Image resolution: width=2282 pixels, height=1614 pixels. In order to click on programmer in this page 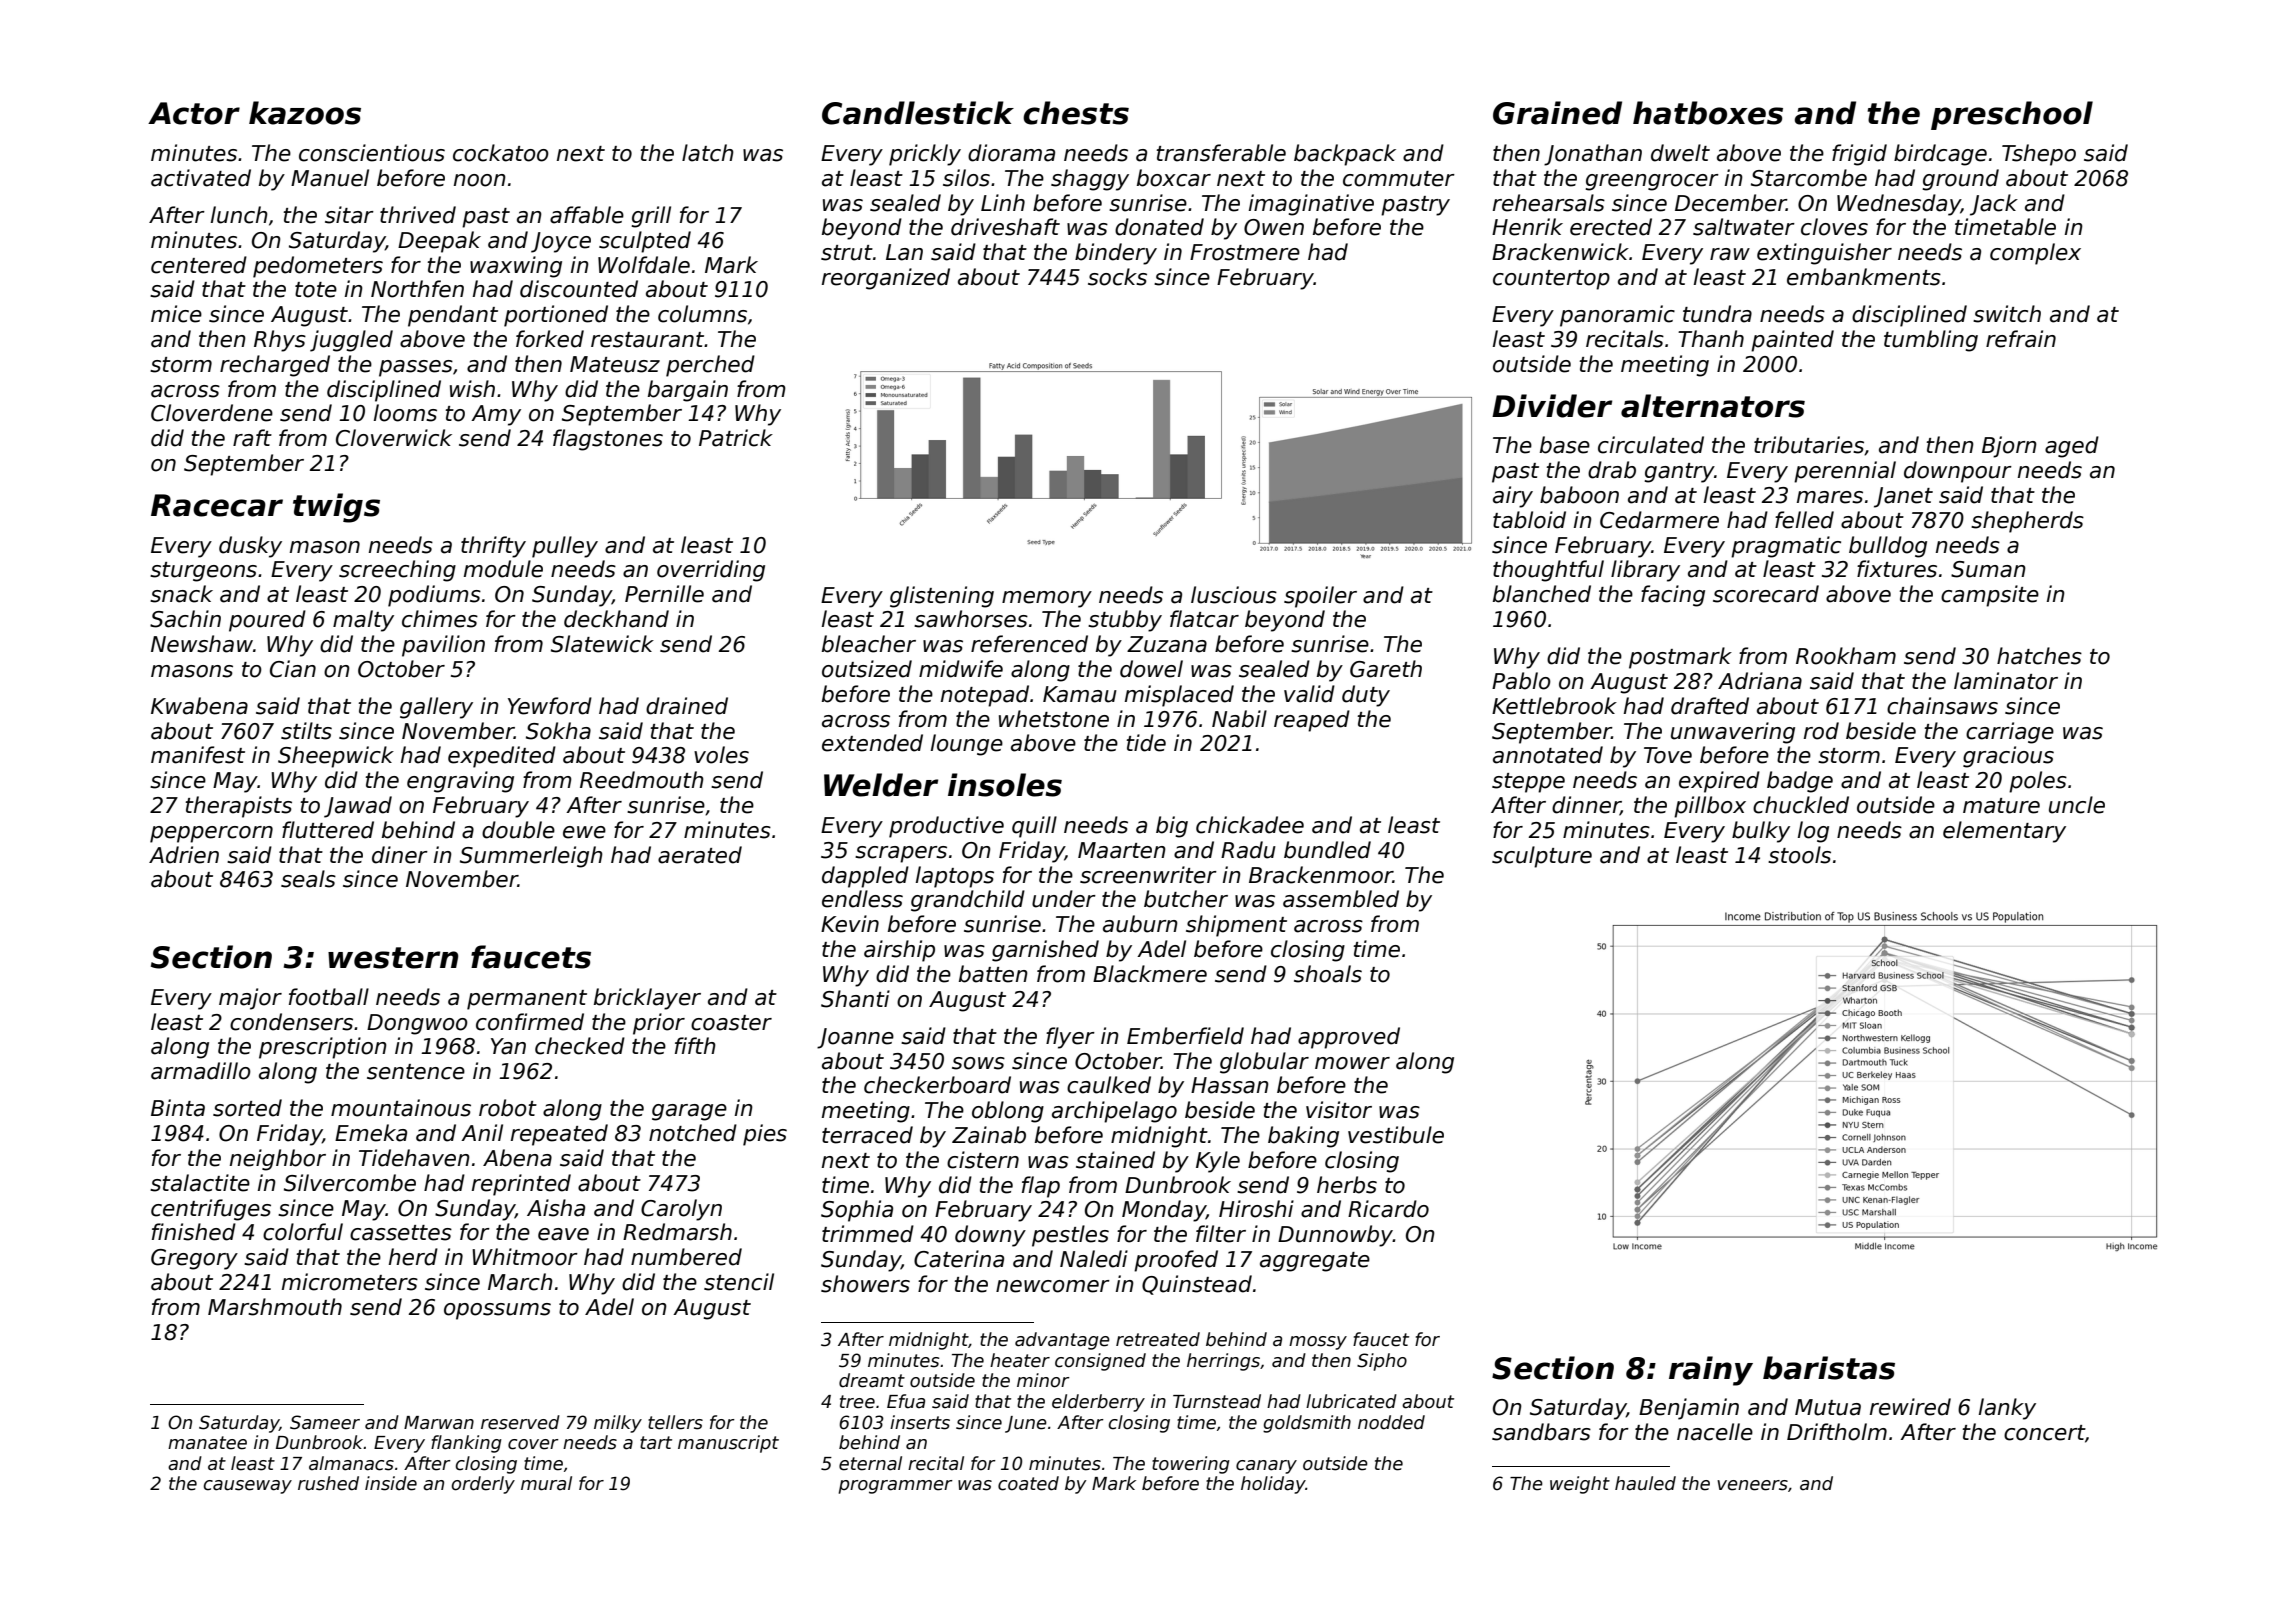, I will do `click(896, 1487)`.
